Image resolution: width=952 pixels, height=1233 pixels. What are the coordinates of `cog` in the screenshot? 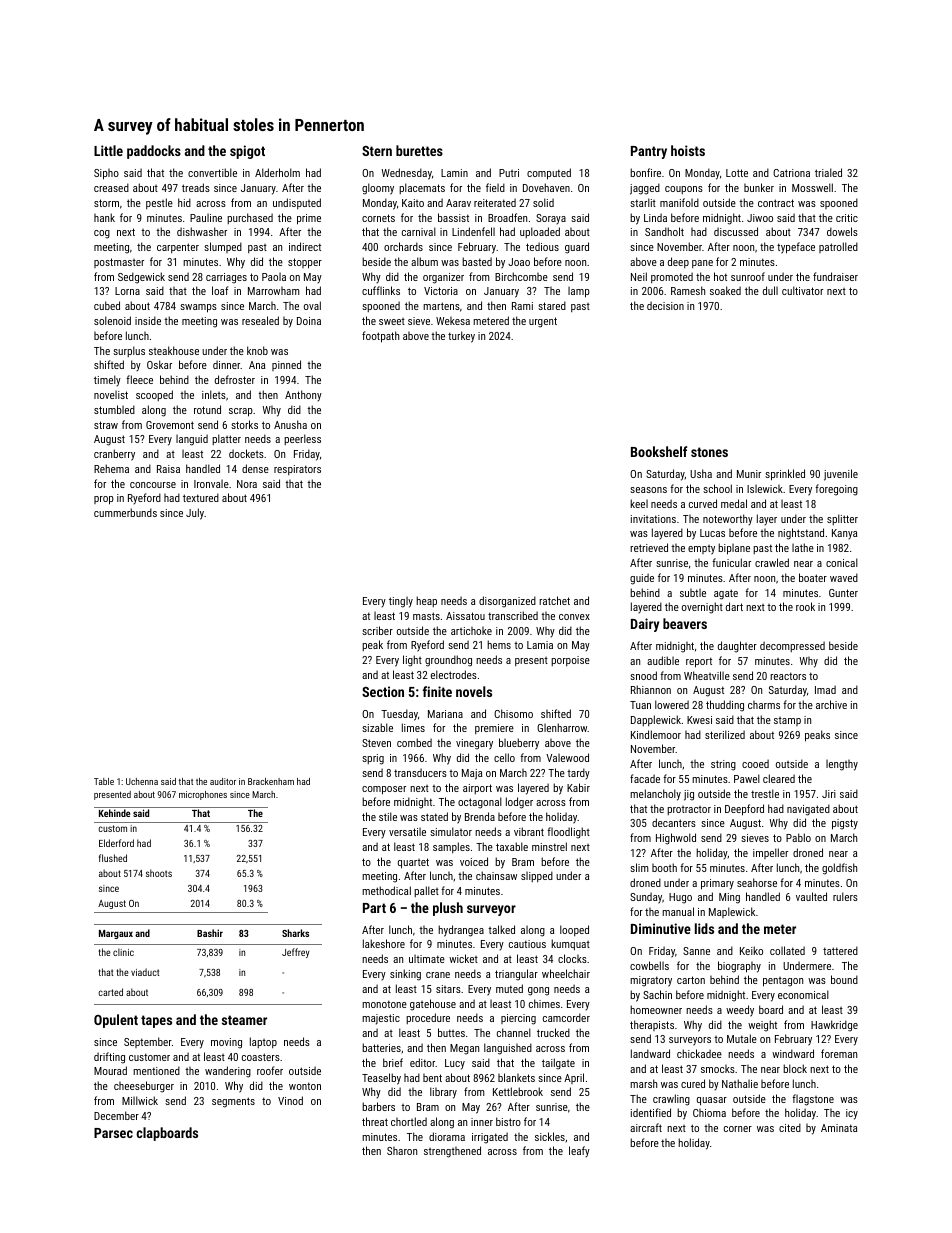 It's located at (102, 234).
